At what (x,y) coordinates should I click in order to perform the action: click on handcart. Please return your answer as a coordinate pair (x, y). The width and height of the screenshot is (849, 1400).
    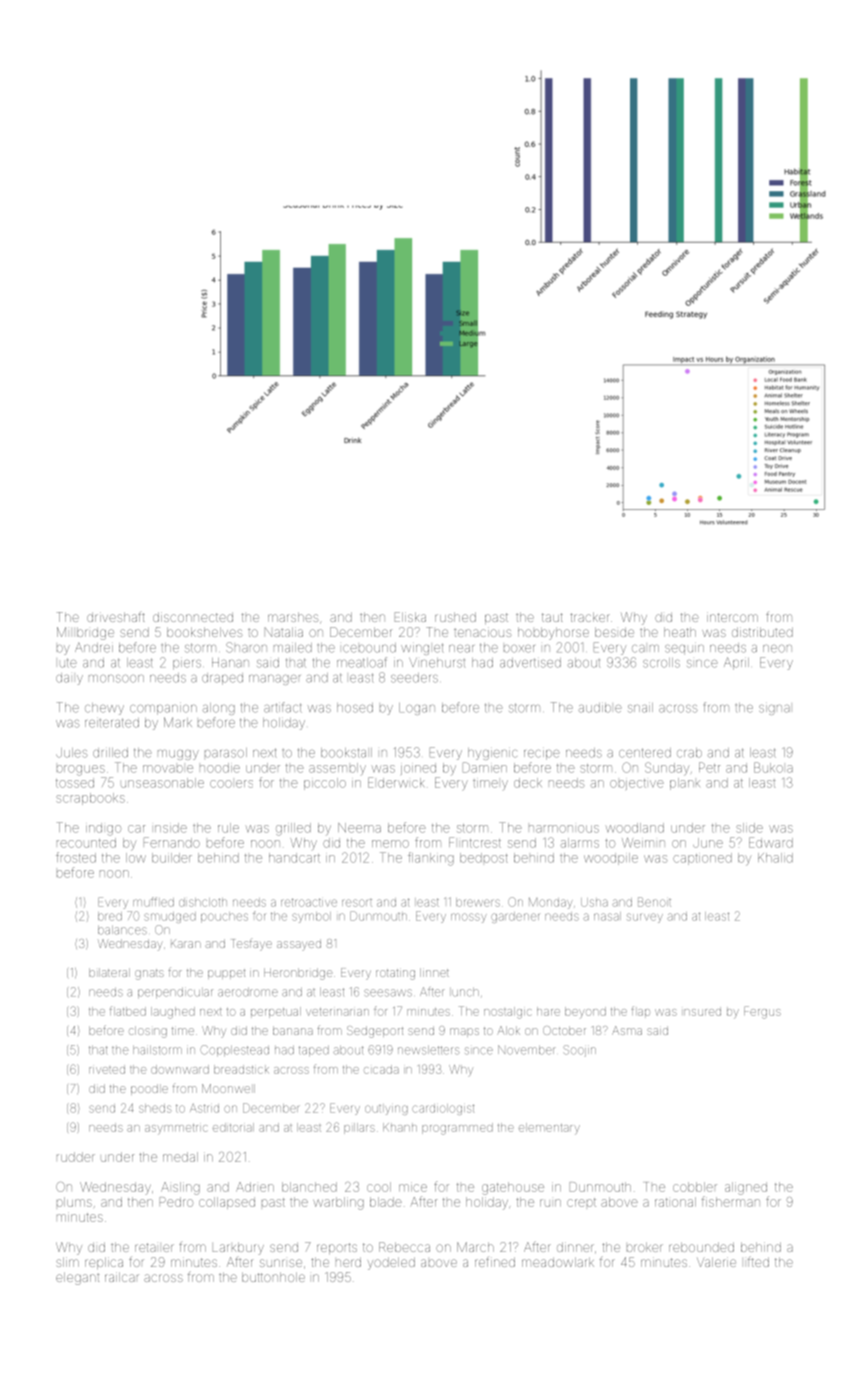
    Looking at the image, I should click on (294, 858).
